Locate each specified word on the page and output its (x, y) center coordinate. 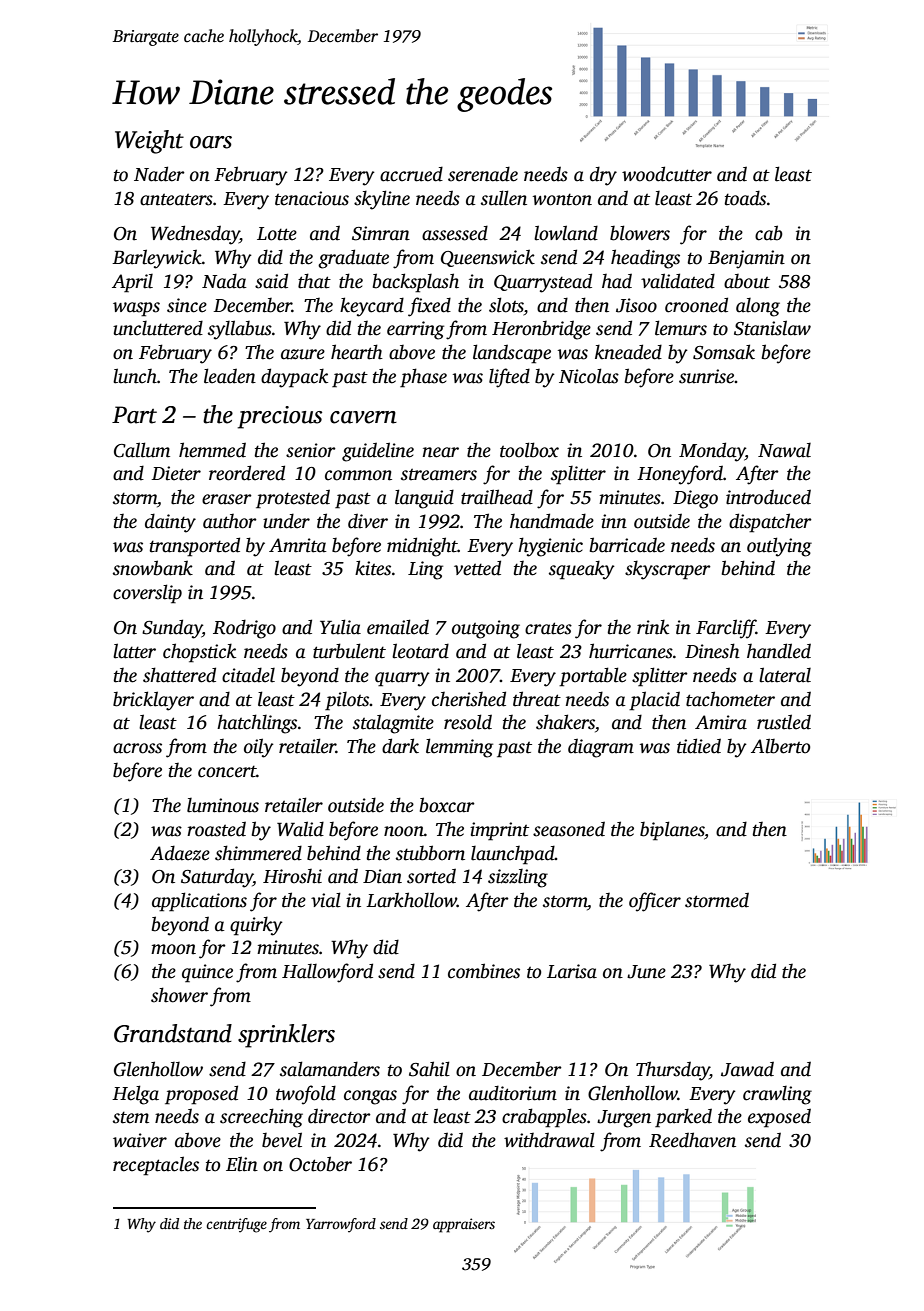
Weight (149, 142)
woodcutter (667, 174)
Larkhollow (411, 900)
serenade (483, 174)
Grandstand (173, 1033)
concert (227, 772)
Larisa (572, 971)
